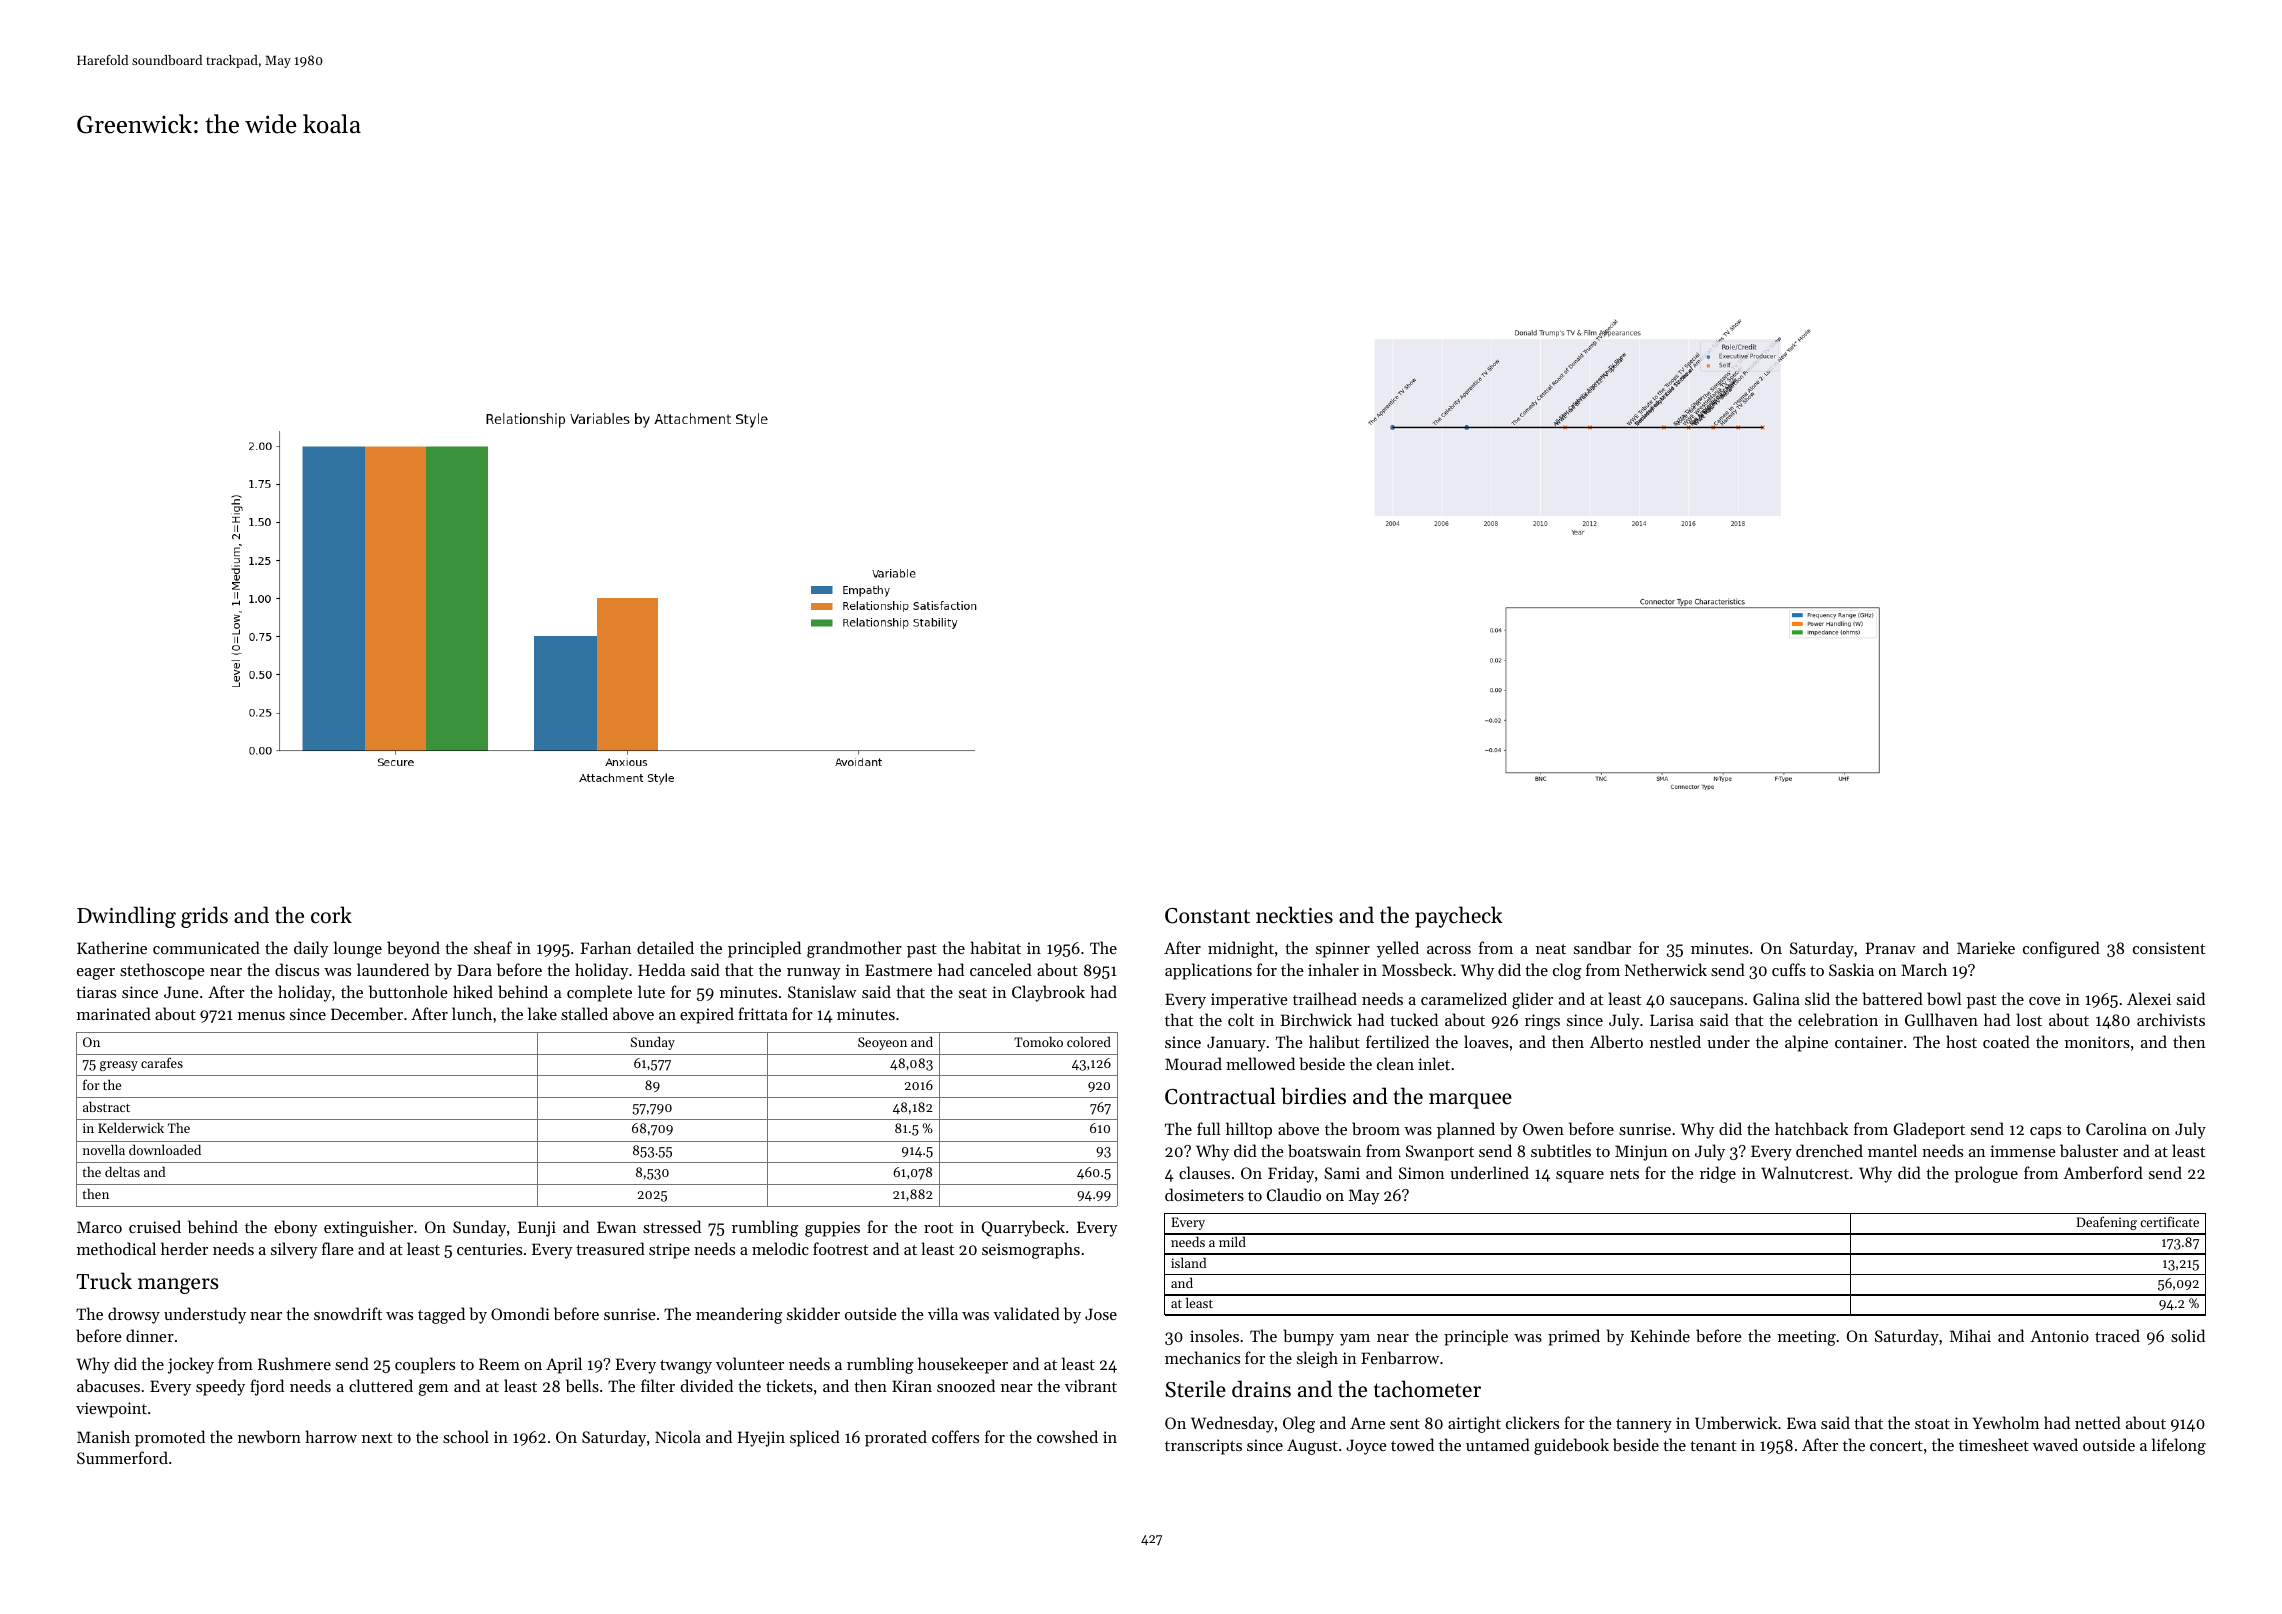 This screenshot has height=1614, width=2282. What do you see at coordinates (1641, 1153) in the screenshot?
I see `Minjun` at bounding box center [1641, 1153].
